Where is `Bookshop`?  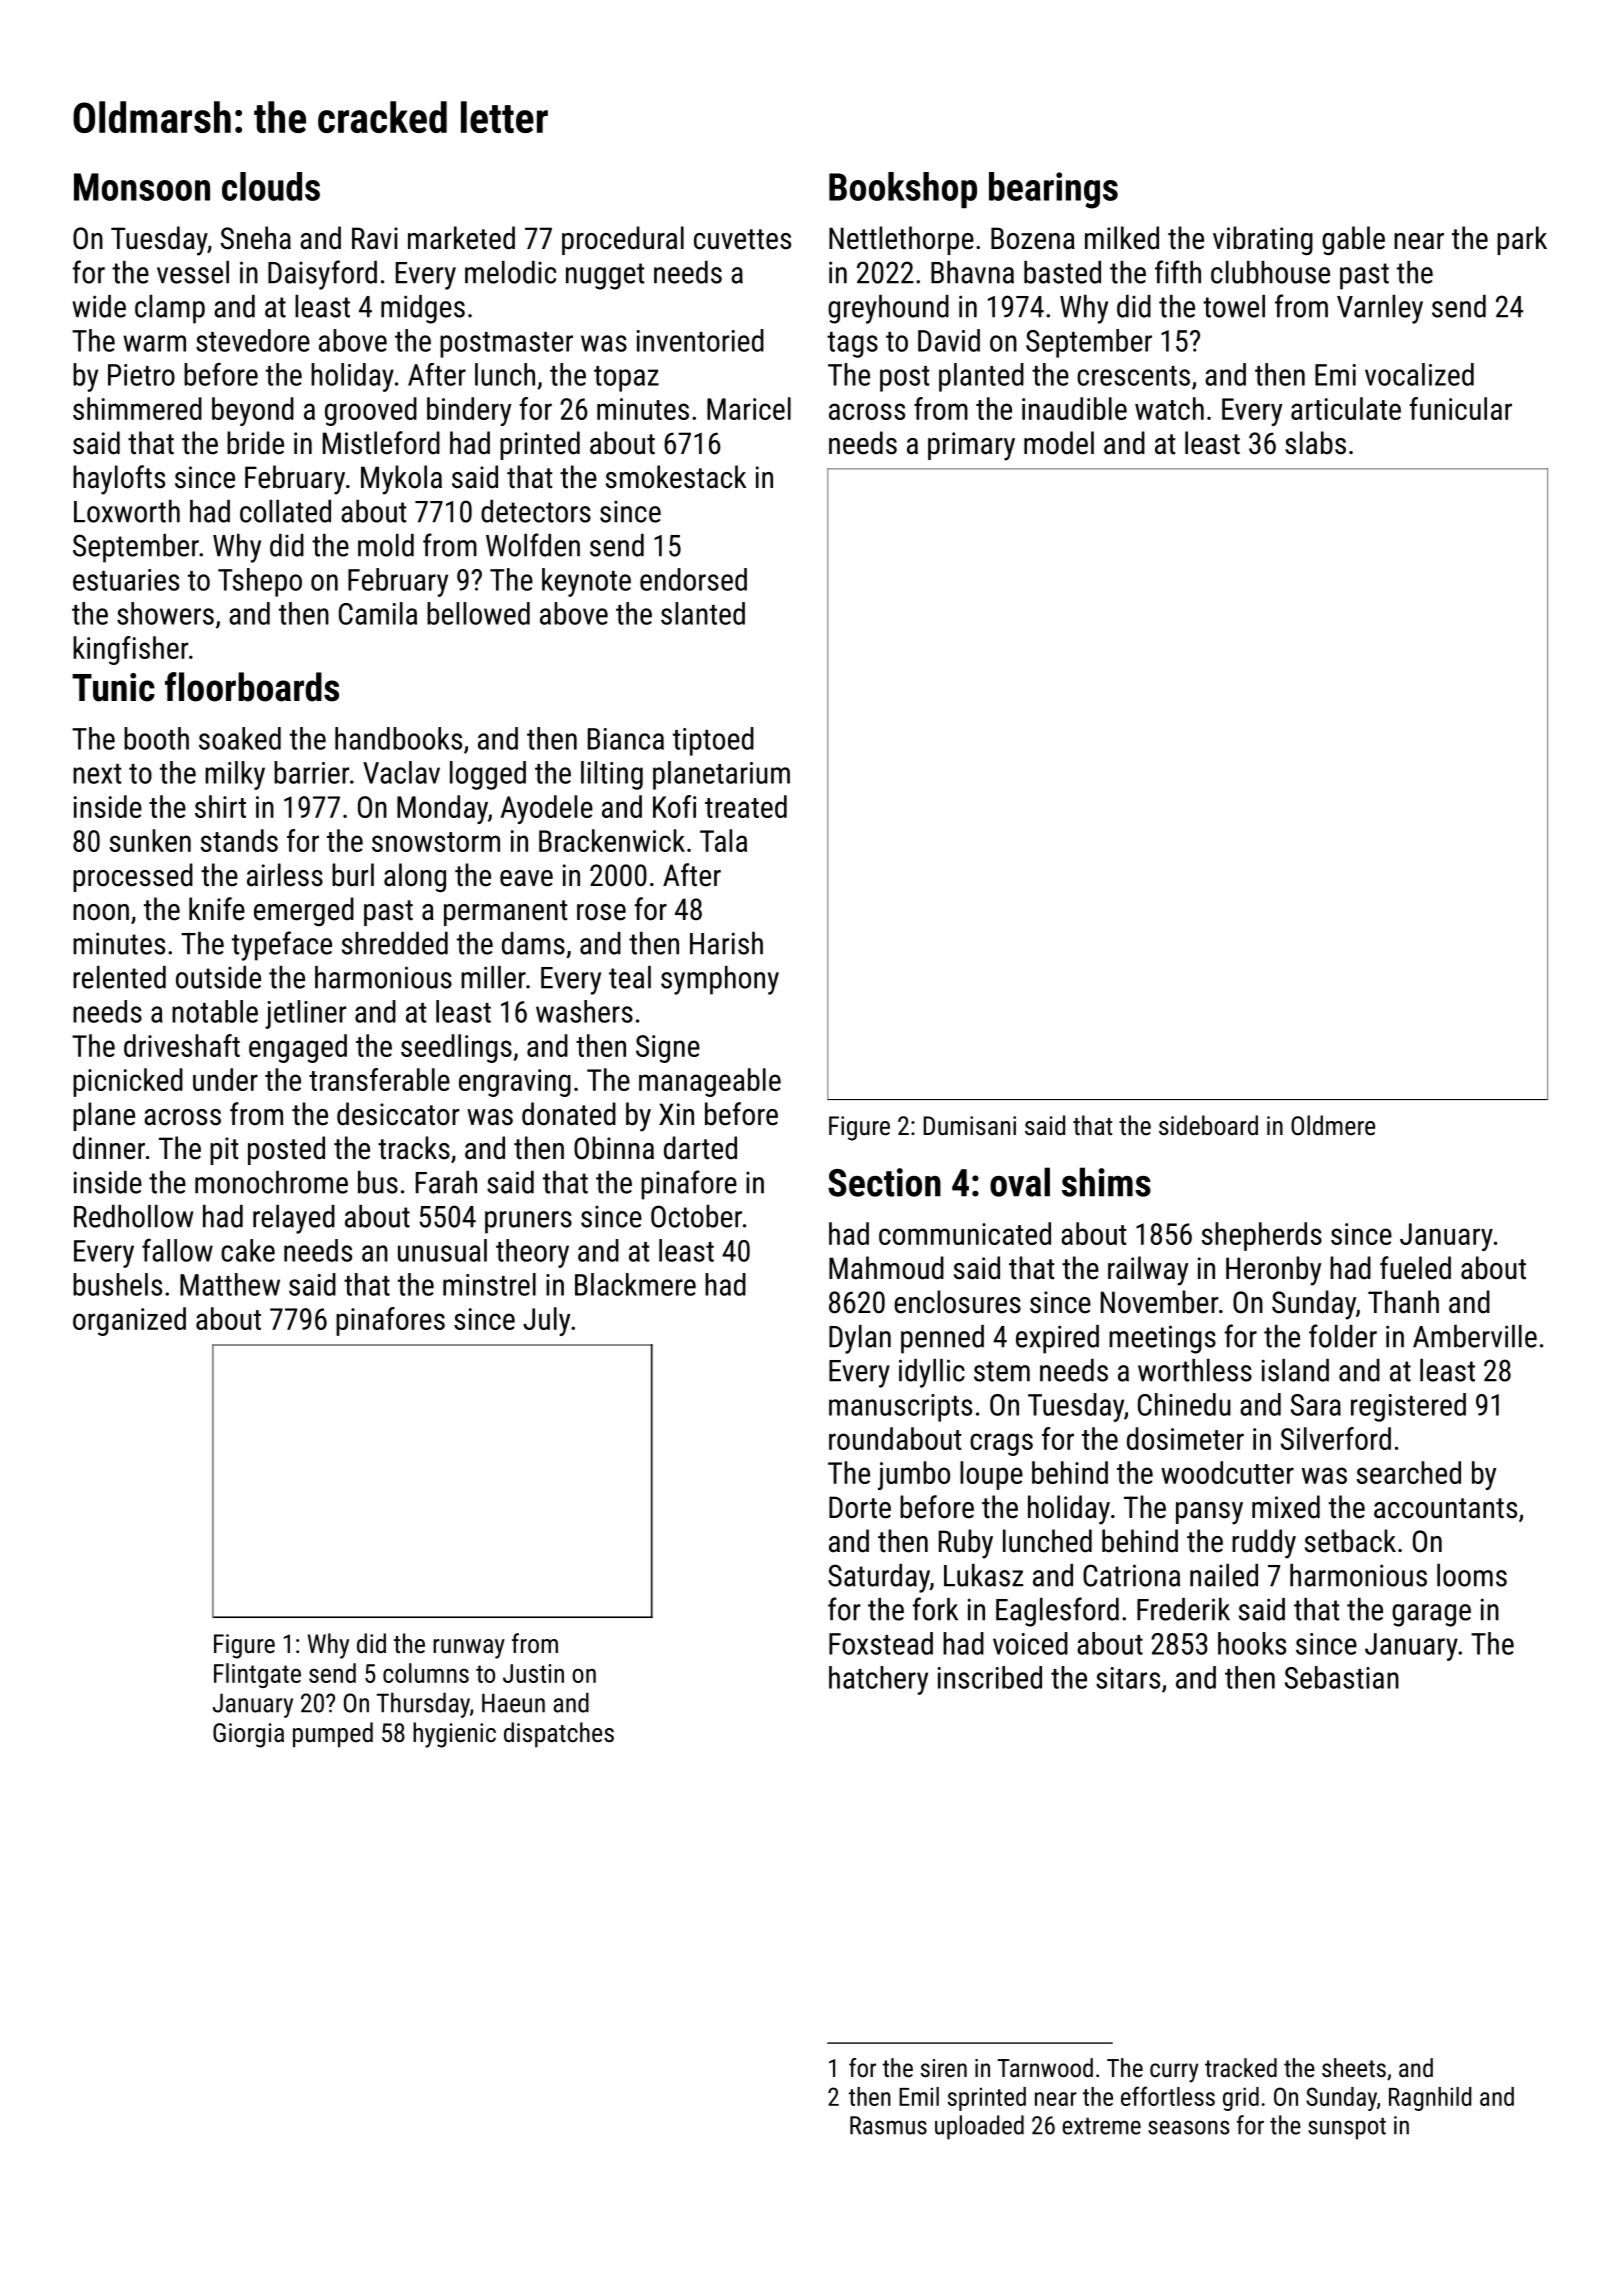 Bookshop is located at coordinates (903, 190).
